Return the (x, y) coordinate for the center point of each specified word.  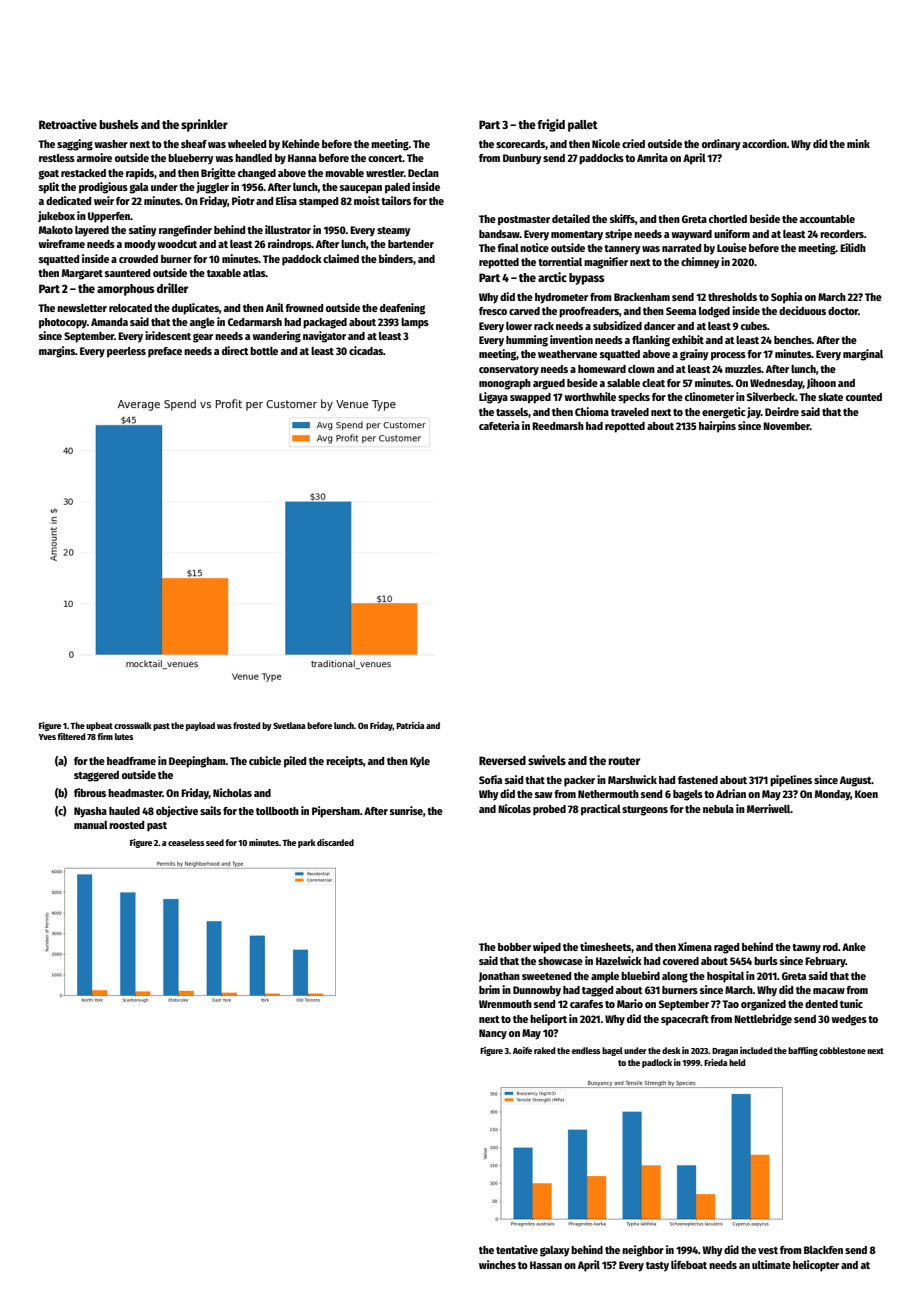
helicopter (816, 1266)
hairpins (717, 427)
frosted (247, 725)
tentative (517, 1249)
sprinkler (204, 125)
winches (497, 1264)
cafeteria (499, 425)
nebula (718, 809)
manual (91, 825)
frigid (551, 125)
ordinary (721, 145)
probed (549, 810)
